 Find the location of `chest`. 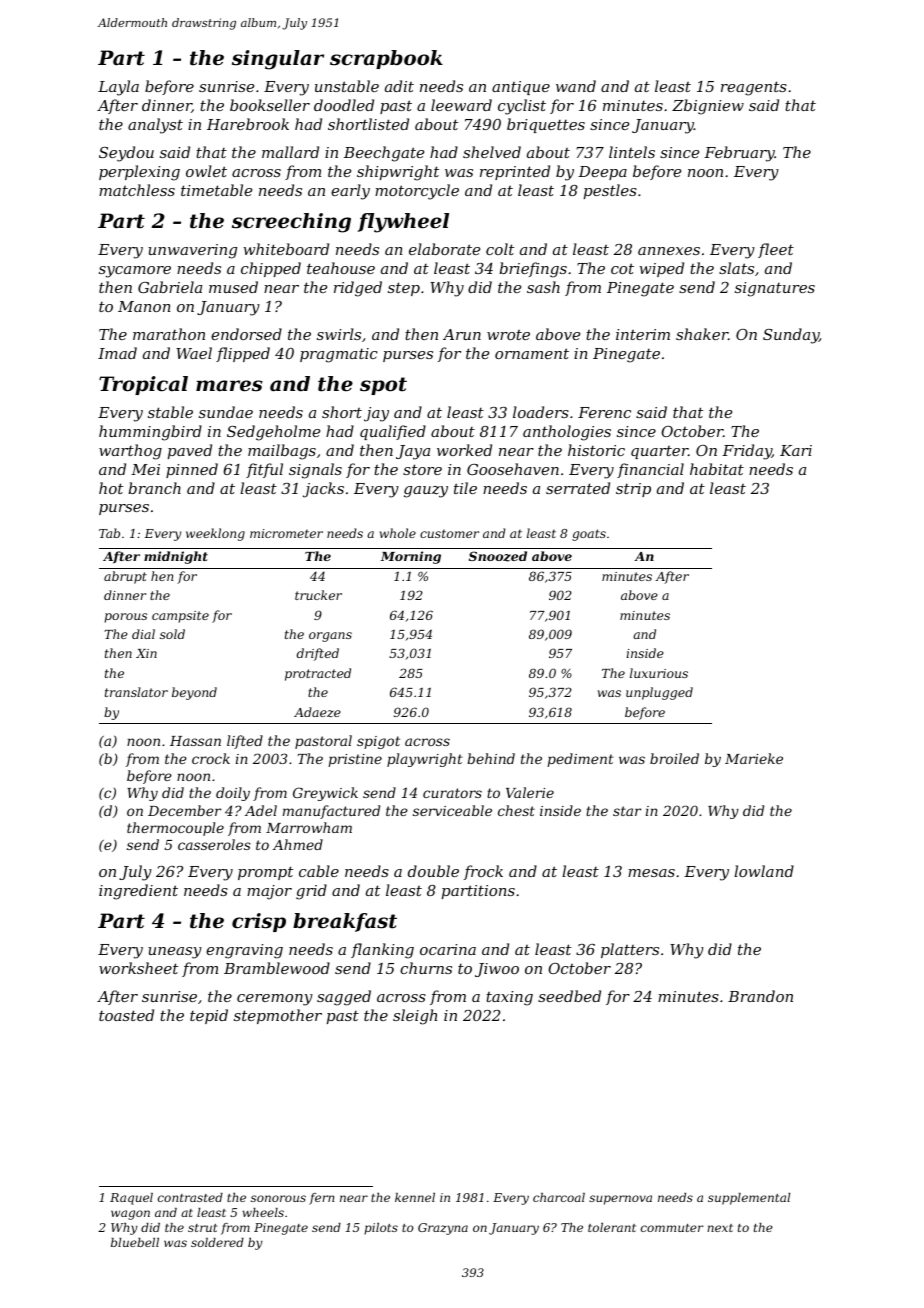

chest is located at coordinates (516, 810).
